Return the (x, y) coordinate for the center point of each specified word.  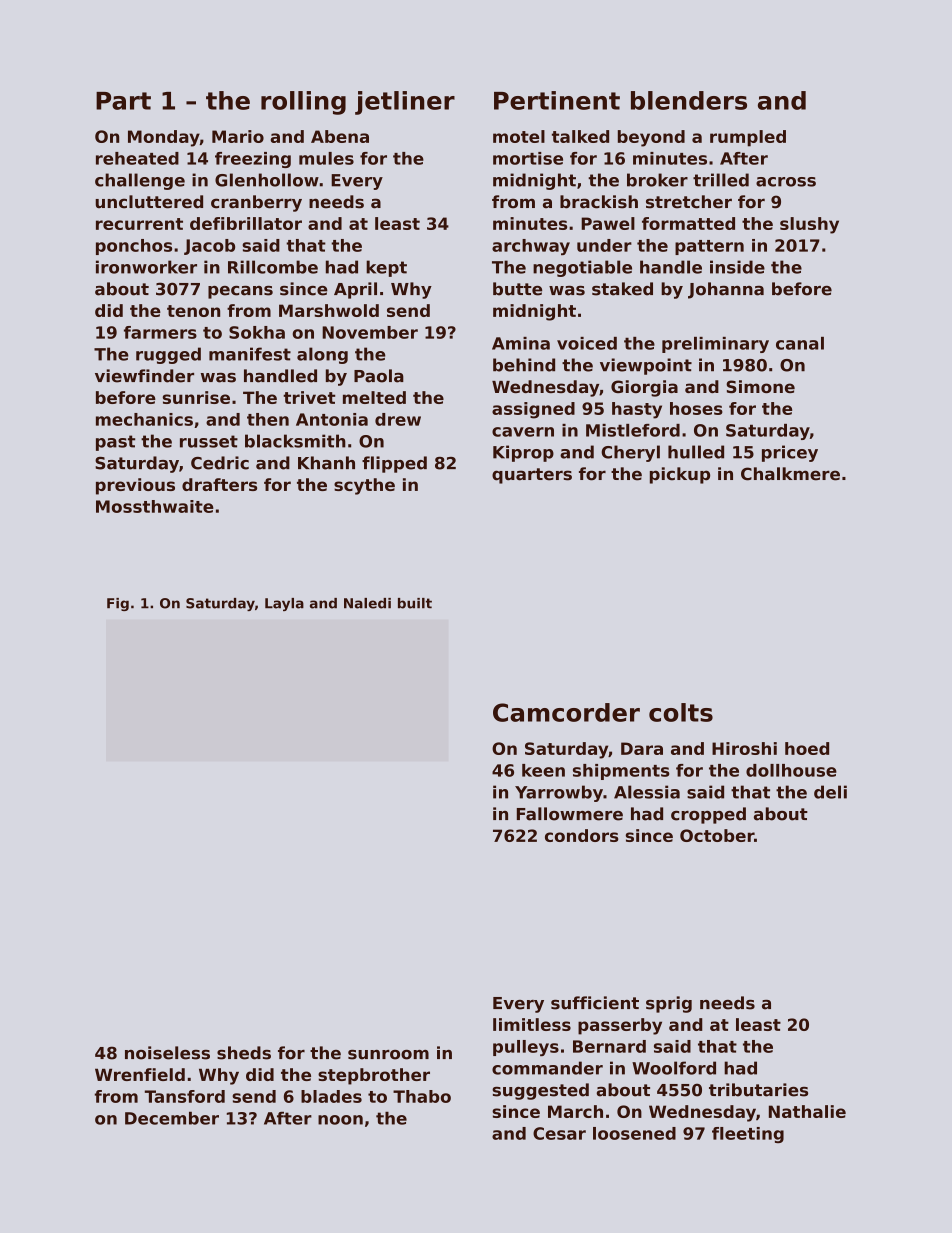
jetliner (405, 103)
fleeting (748, 1135)
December (172, 1118)
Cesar (559, 1133)
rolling (303, 103)
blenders (689, 100)
